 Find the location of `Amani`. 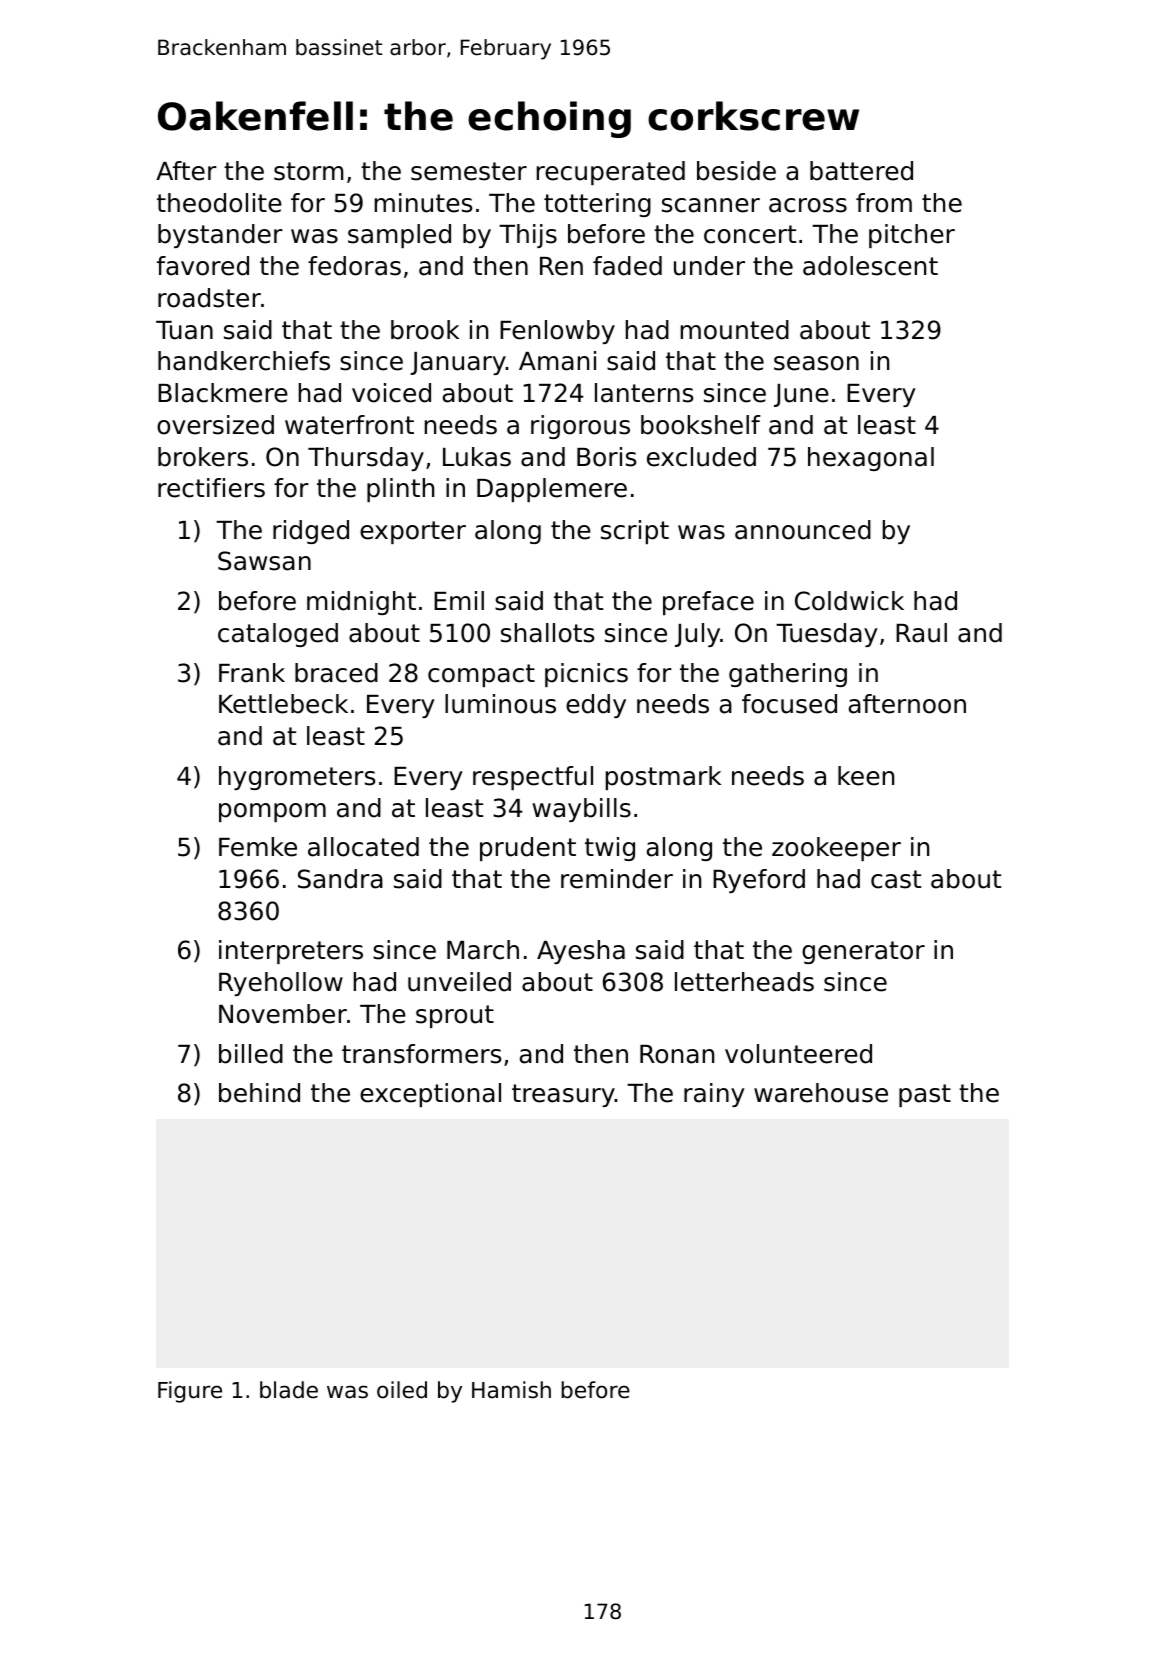

Amani is located at coordinates (557, 361).
